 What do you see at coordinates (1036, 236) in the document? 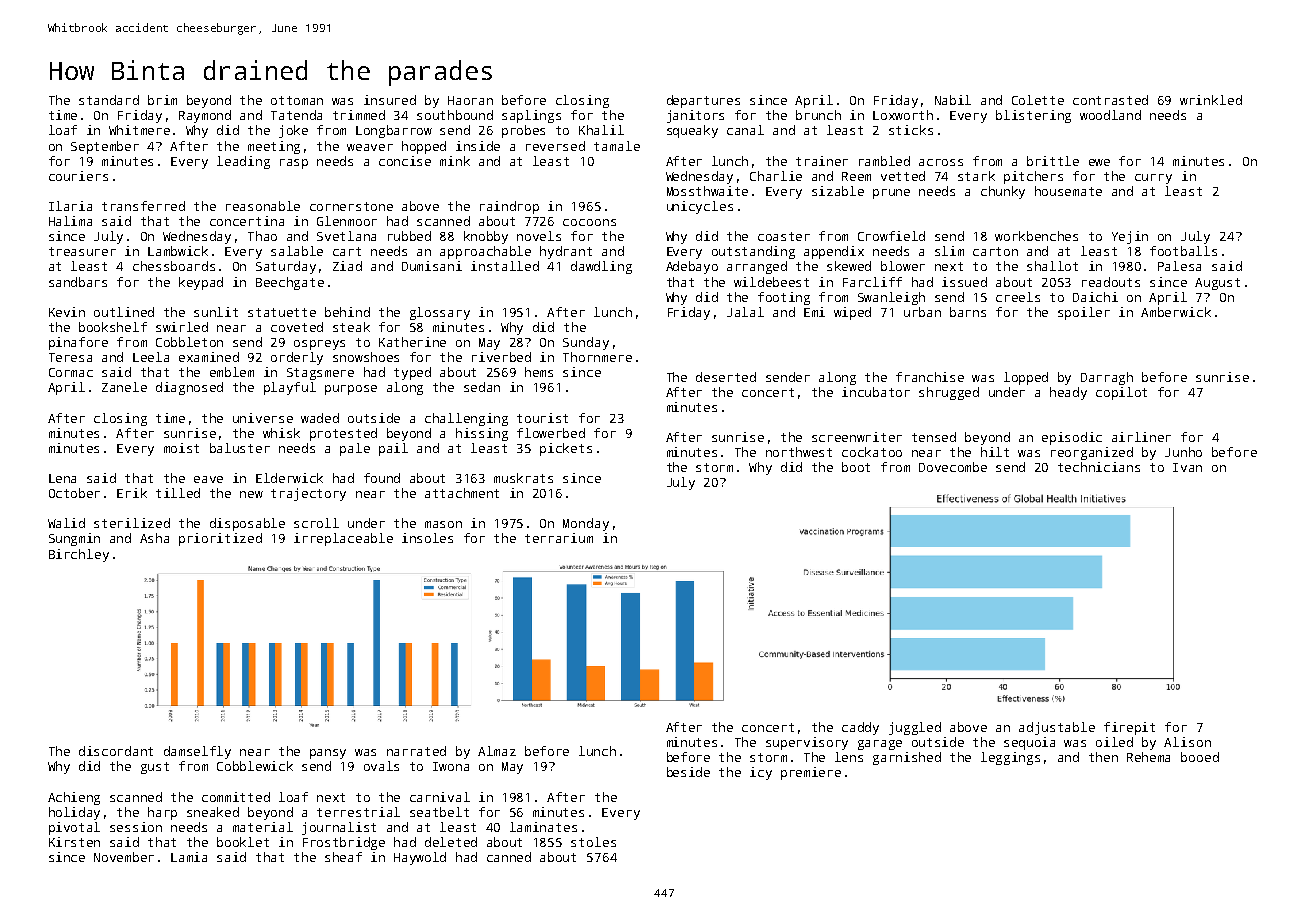
I see `workbenches` at bounding box center [1036, 236].
